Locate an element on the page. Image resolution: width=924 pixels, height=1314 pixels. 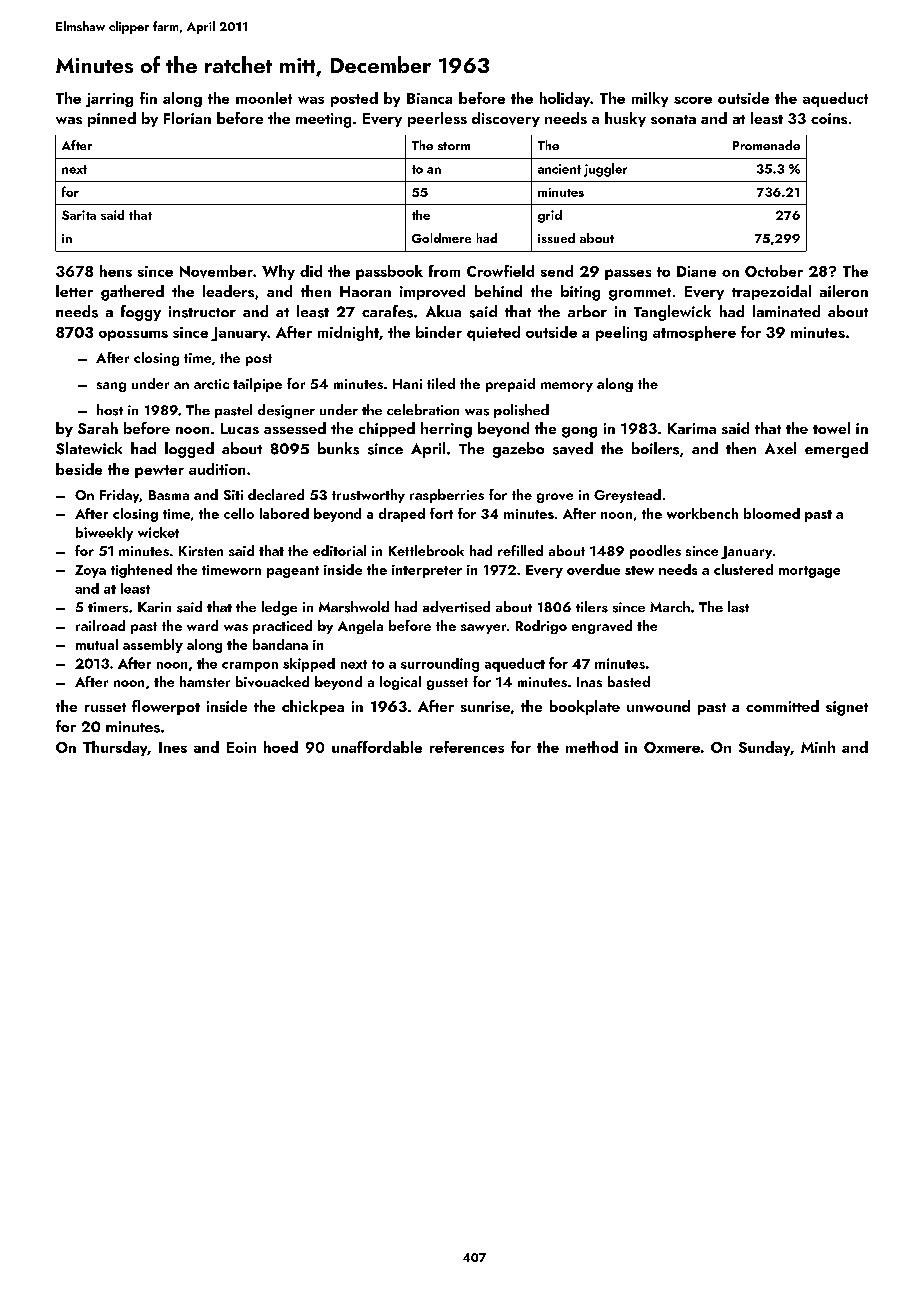
unaffordable is located at coordinates (377, 747).
